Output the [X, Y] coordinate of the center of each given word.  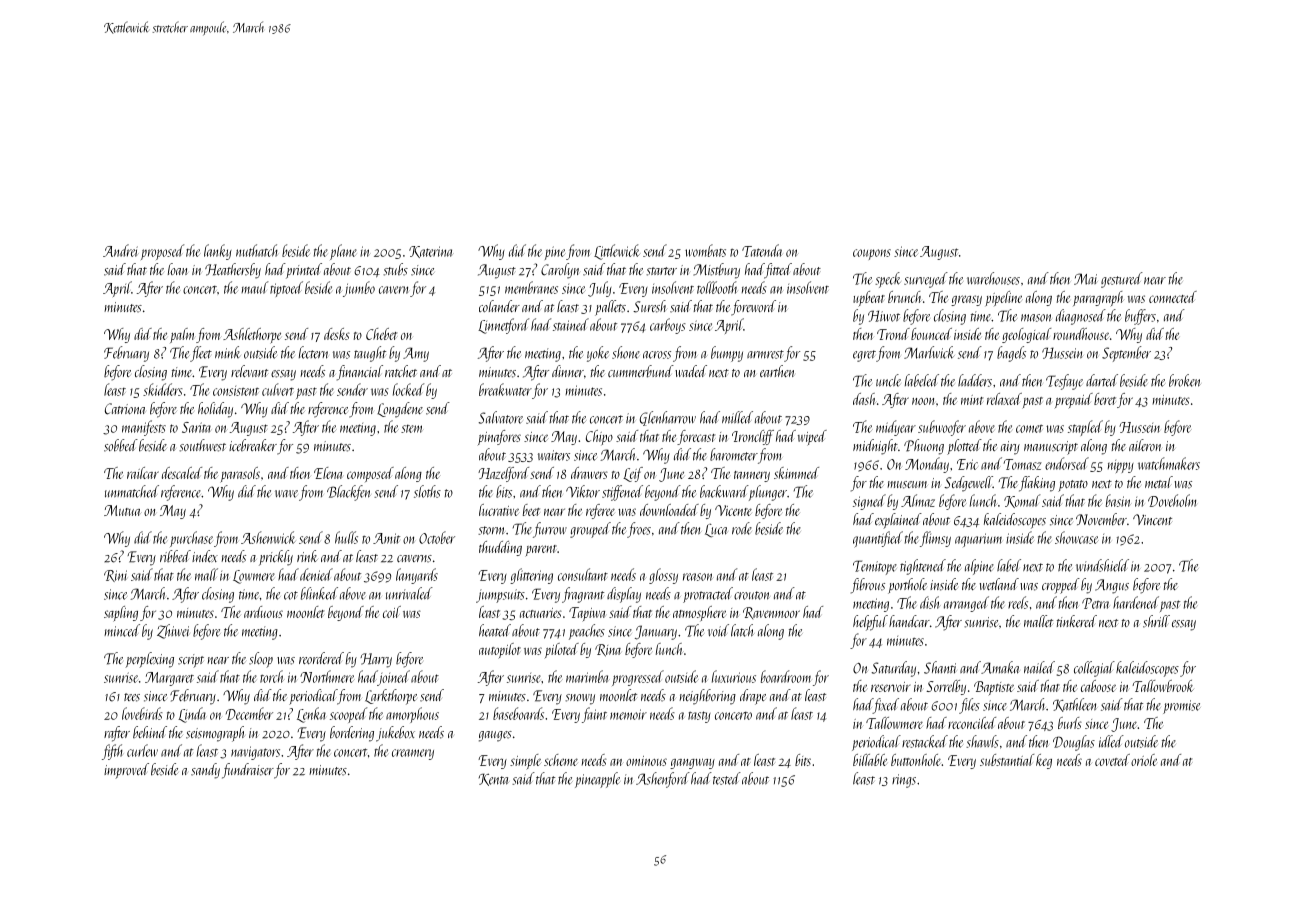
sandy [205, 771]
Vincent [1152, 520]
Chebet [381, 334]
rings [904, 781]
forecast [696, 437]
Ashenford [663, 780]
